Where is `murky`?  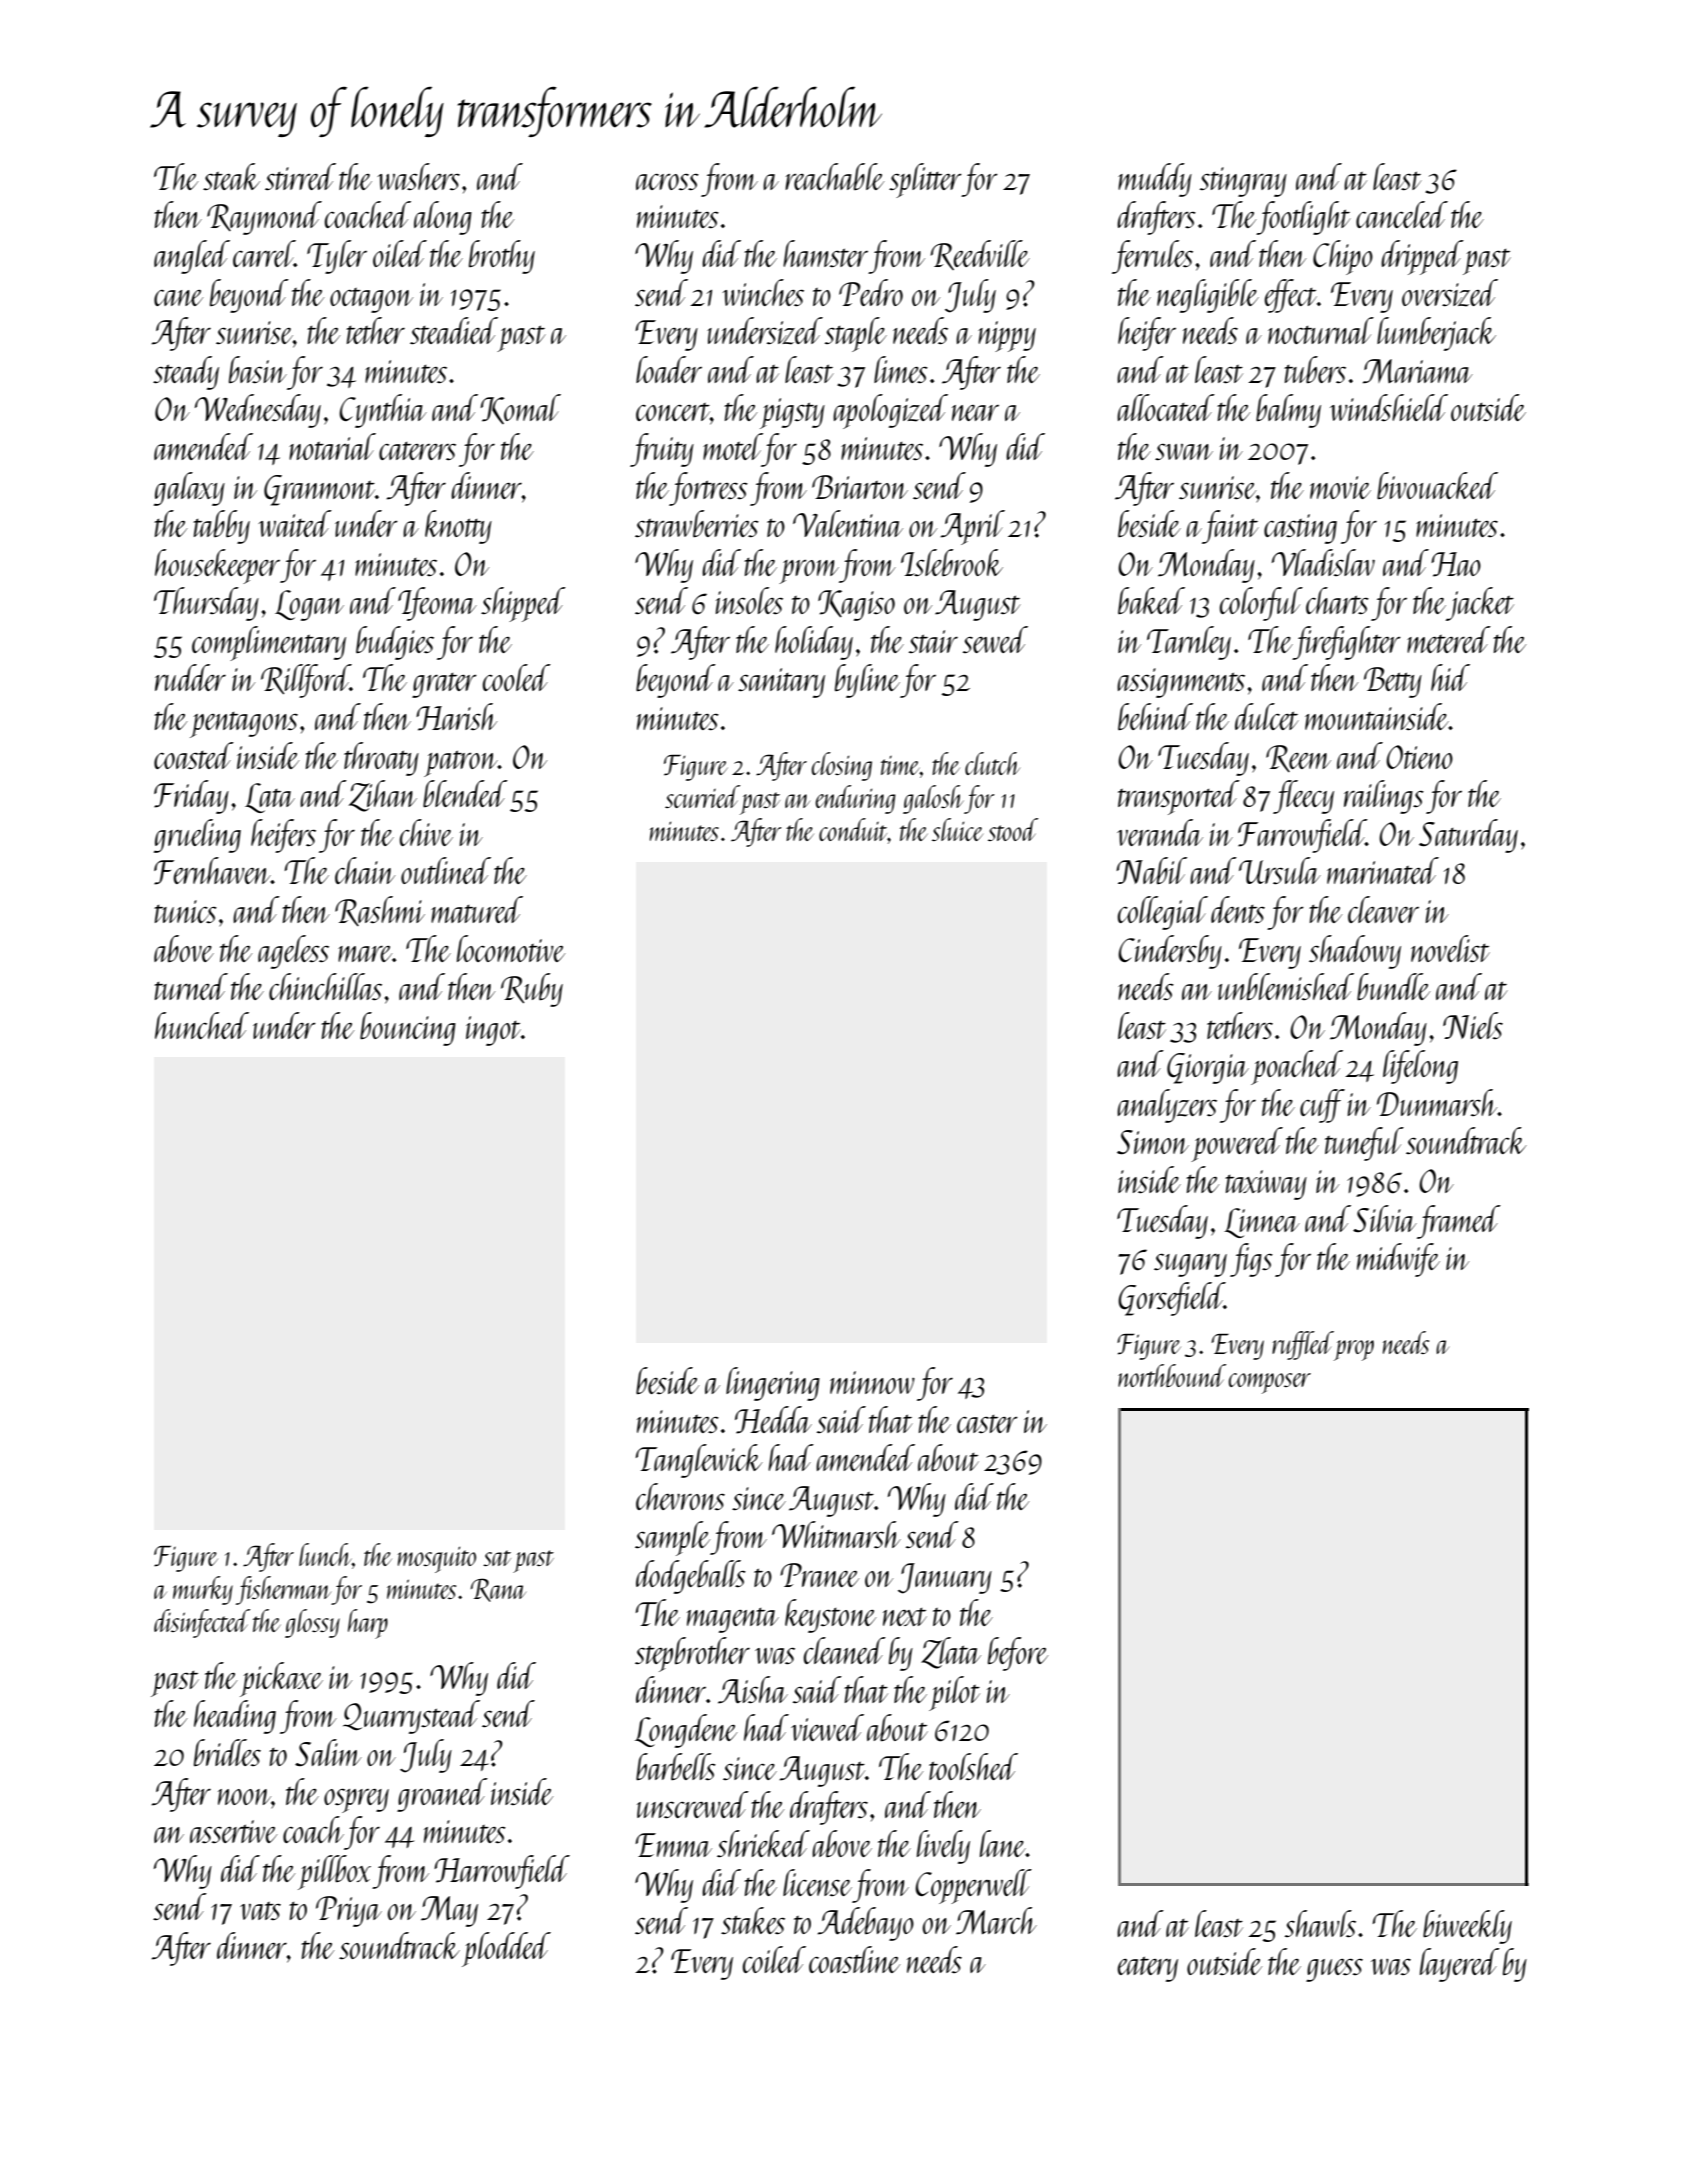
murky is located at coordinates (203, 1590).
